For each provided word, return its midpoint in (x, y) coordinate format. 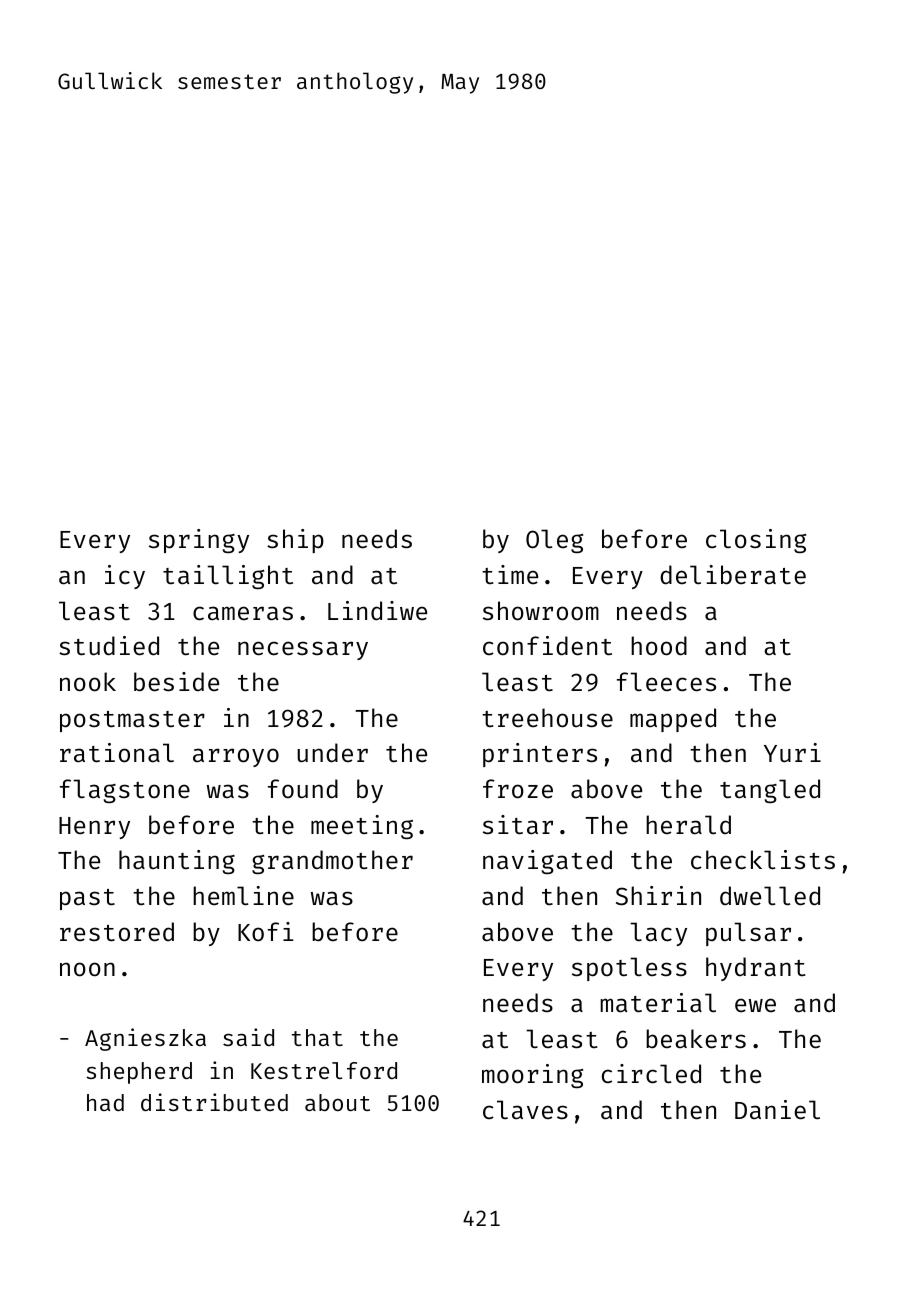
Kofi (266, 931)
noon (87, 969)
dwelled (770, 896)
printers (540, 755)
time (510, 575)
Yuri (792, 752)
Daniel (777, 1110)
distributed (214, 1102)
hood (659, 646)
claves (525, 1110)
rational (117, 753)
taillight (228, 577)
